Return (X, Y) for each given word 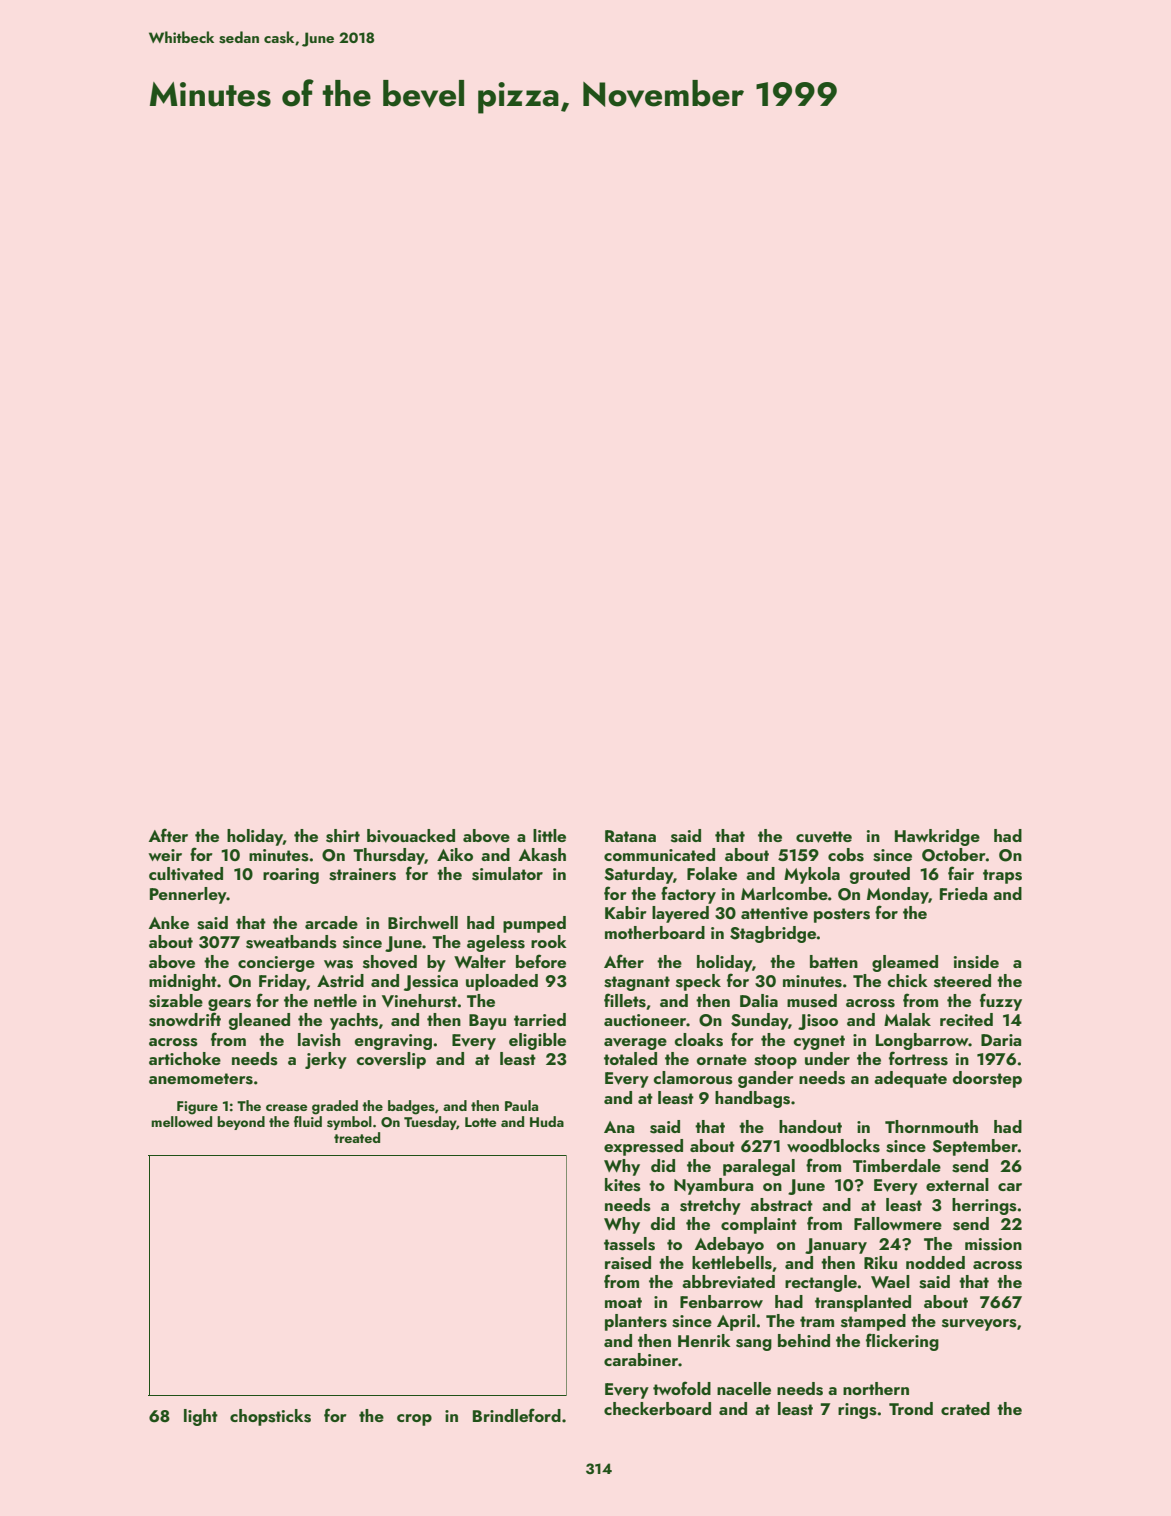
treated (357, 1137)
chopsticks (270, 1417)
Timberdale (897, 1165)
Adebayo (729, 1245)
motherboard (655, 932)
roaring (291, 876)
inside (976, 962)
